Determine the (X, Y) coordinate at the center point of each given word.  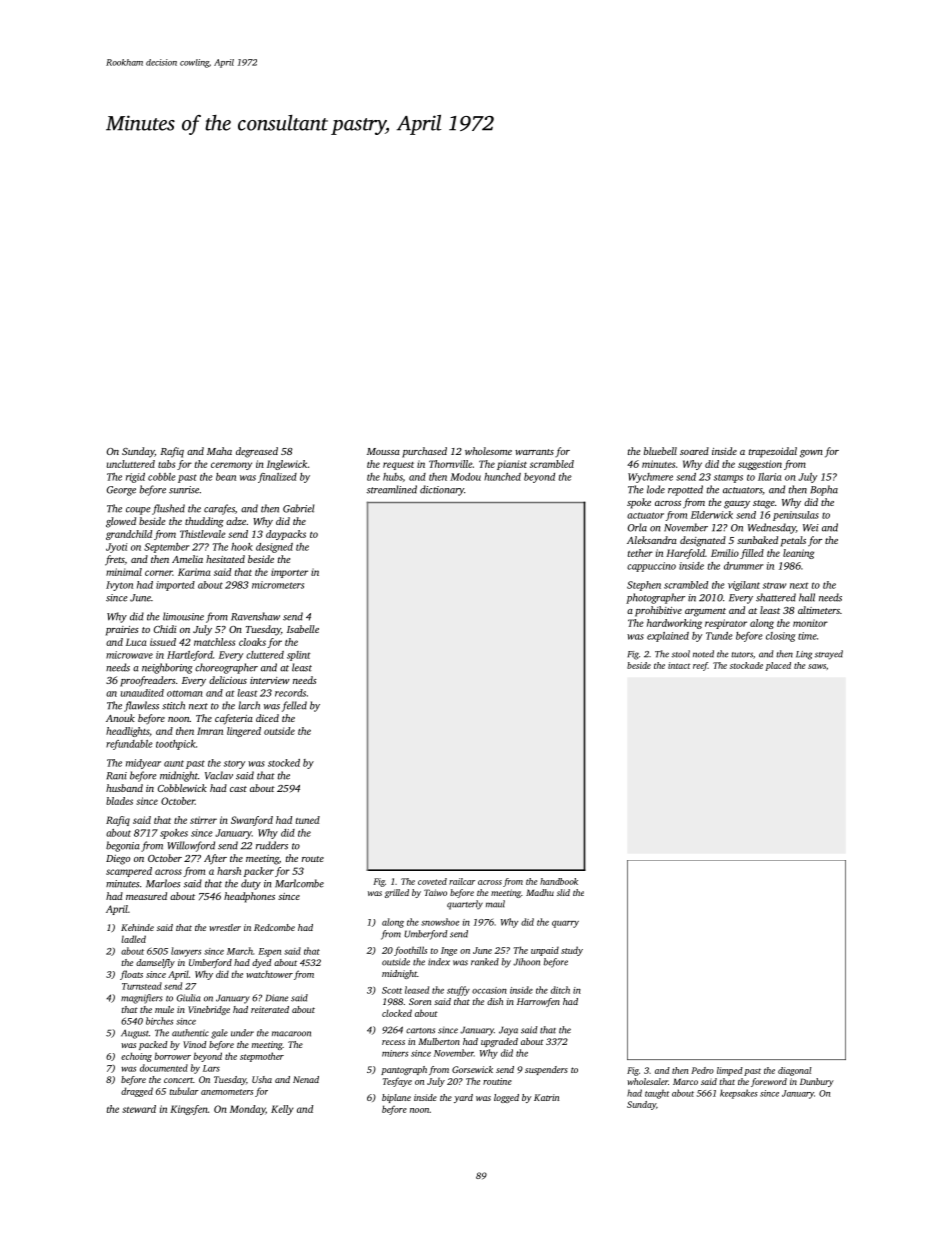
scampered (129, 872)
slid (563, 892)
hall (807, 597)
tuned (308, 820)
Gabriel (299, 508)
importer (289, 573)
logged (506, 1098)
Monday (247, 1110)
